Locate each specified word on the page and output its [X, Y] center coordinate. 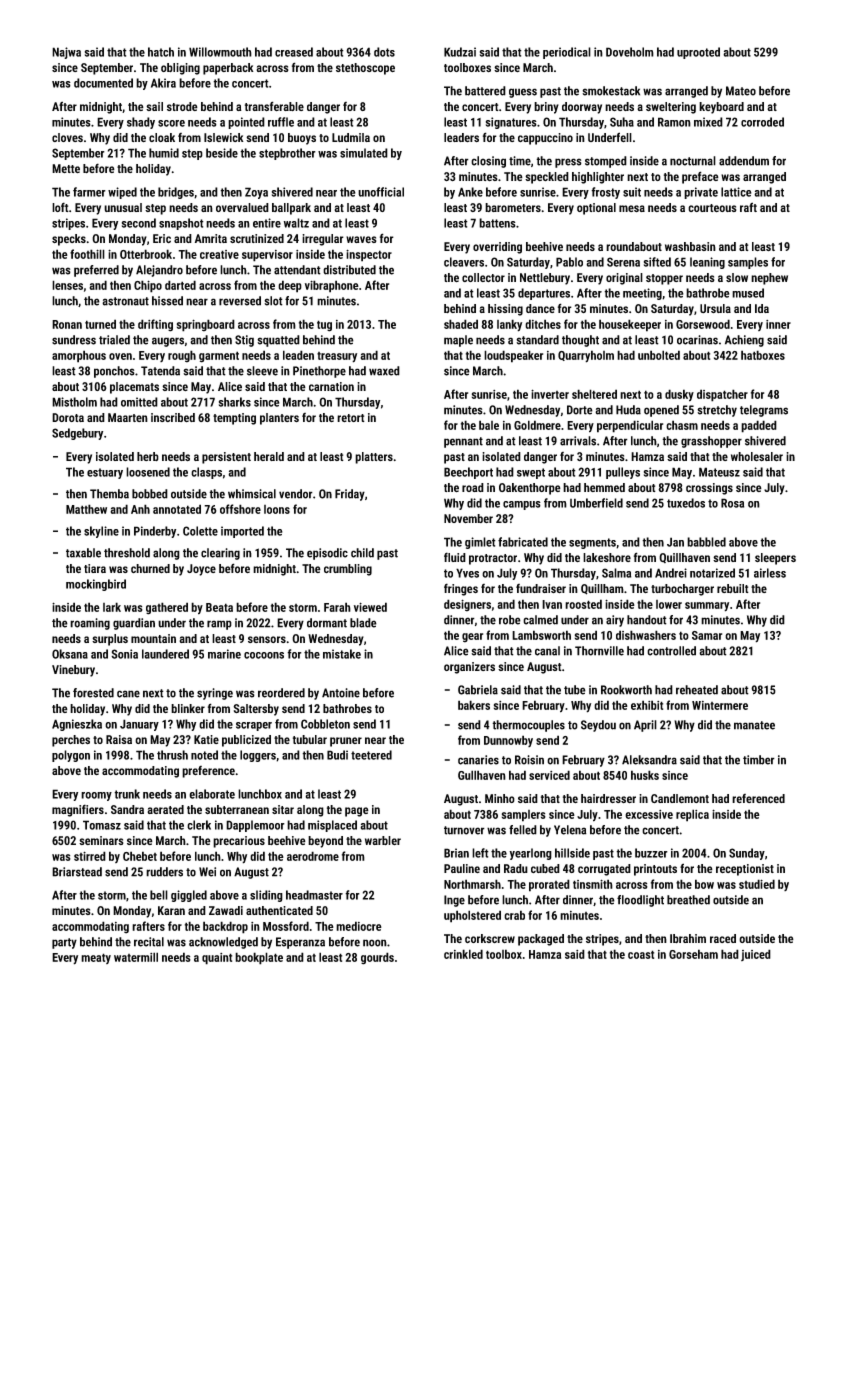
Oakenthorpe [530, 489]
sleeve [262, 371]
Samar [707, 635]
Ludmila [351, 137]
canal [547, 651]
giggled [189, 896]
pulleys [623, 473]
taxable [83, 553]
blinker [188, 708]
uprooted [698, 53]
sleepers [775, 559]
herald [269, 456]
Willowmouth [220, 52]
